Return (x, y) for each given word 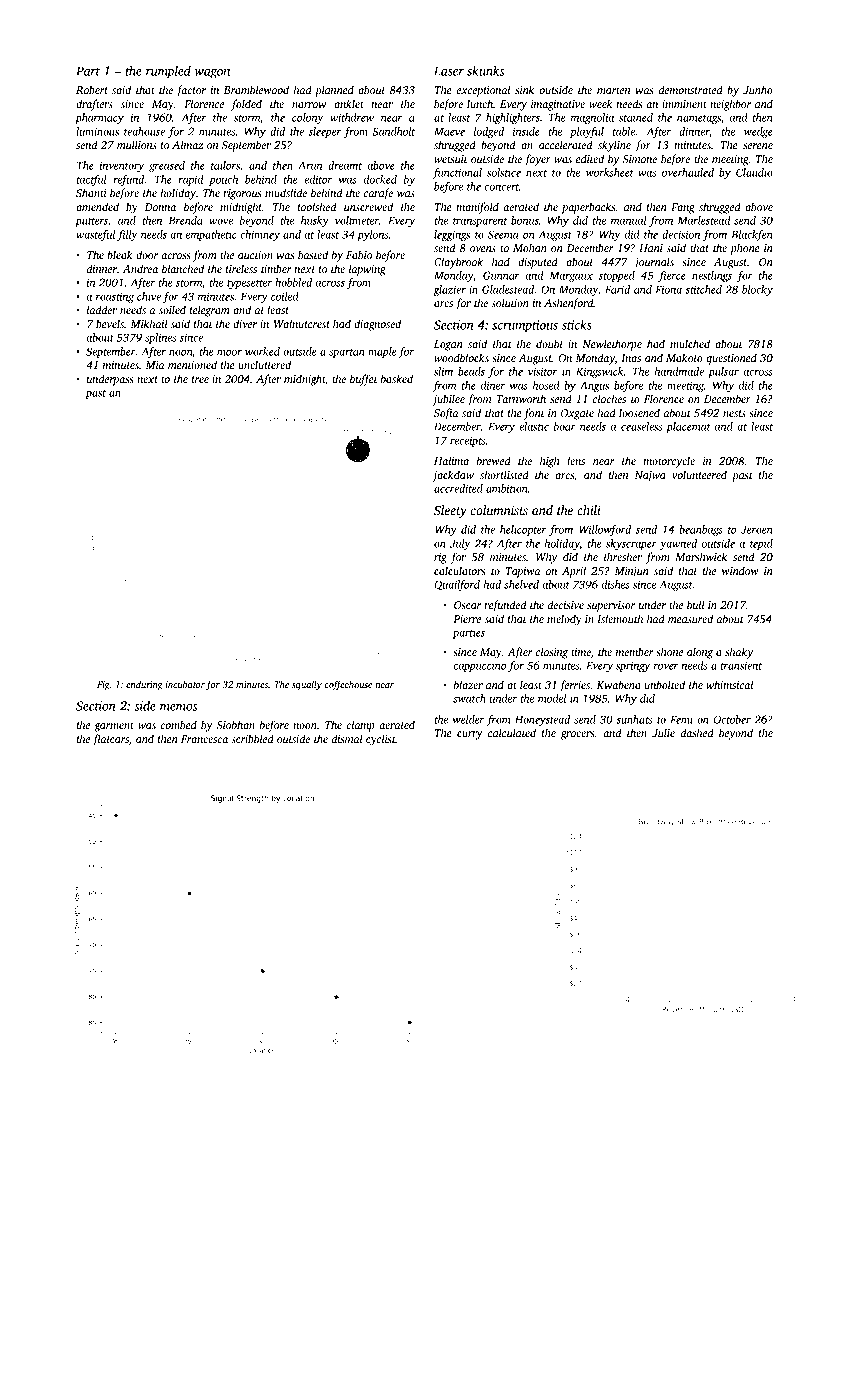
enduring (144, 685)
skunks (485, 70)
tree (200, 379)
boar (565, 426)
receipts (468, 441)
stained (636, 117)
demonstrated (691, 89)
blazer (468, 684)
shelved (521, 584)
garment (114, 727)
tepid (761, 544)
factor (191, 91)
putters (91, 222)
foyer (537, 160)
